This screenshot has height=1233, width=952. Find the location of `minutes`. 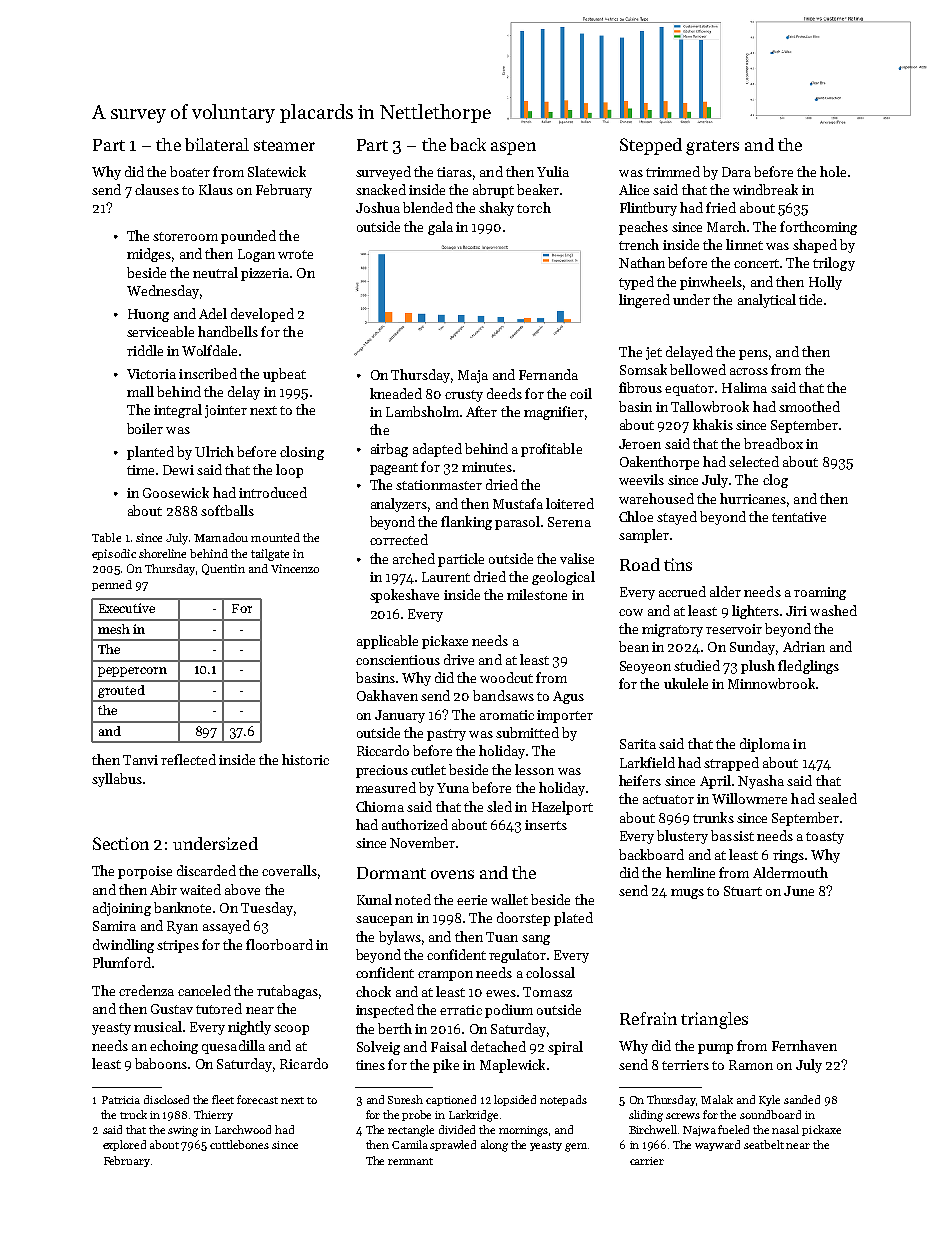

minutes is located at coordinates (487, 467).
